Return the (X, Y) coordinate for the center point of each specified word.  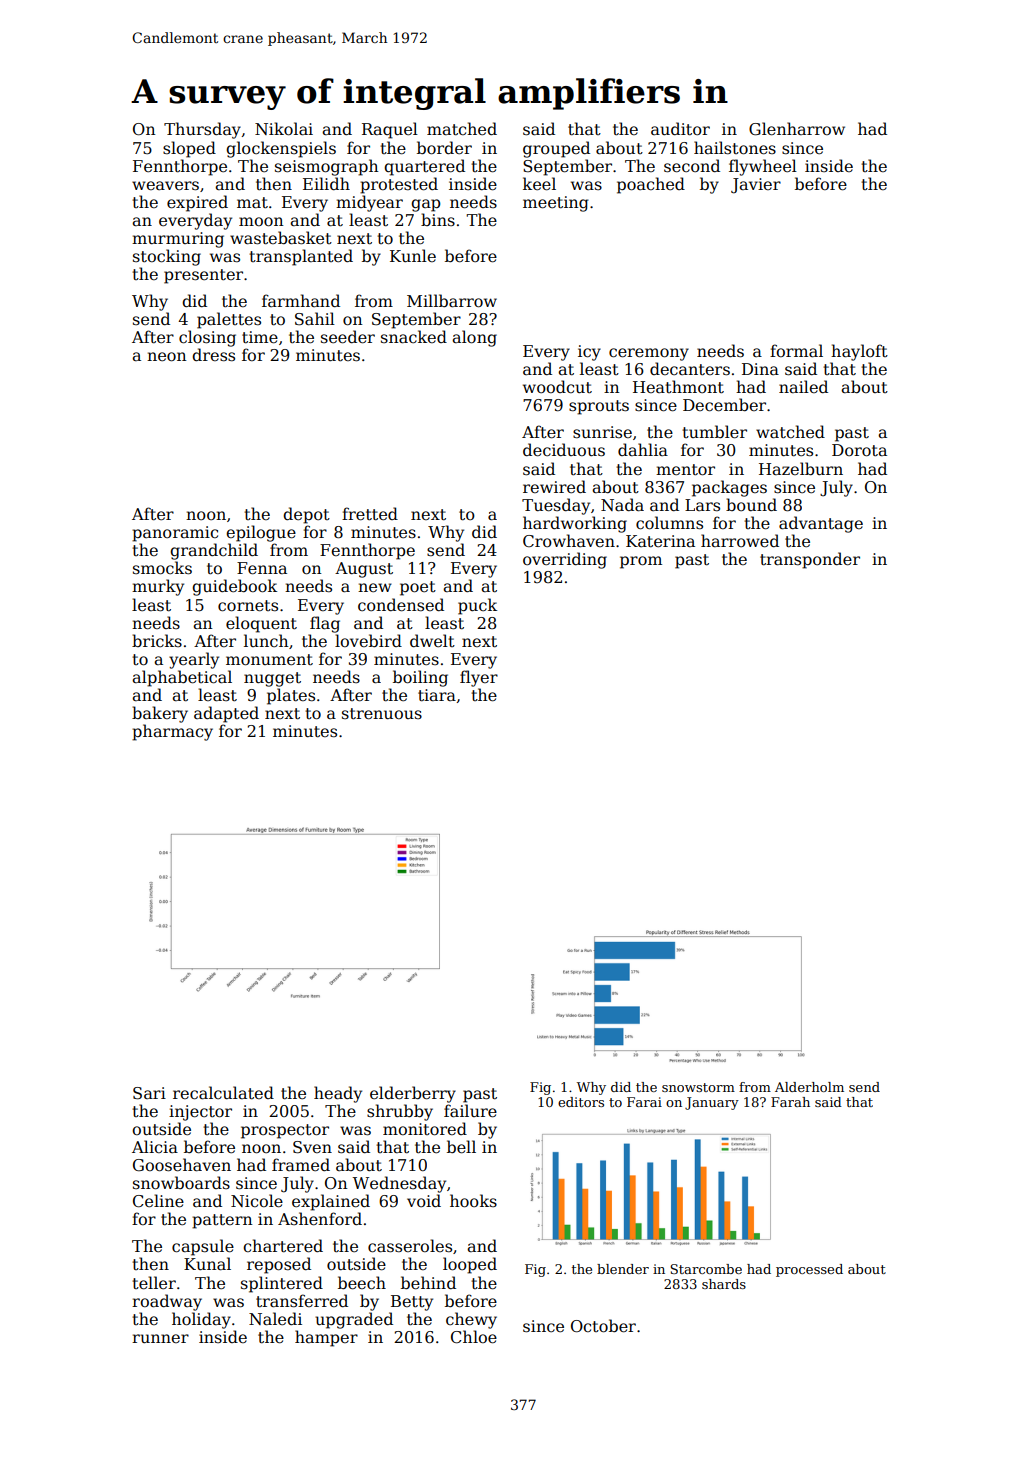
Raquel (390, 130)
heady (338, 1094)
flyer (479, 678)
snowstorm (698, 1087)
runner (160, 1338)
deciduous (564, 450)
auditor (680, 129)
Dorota (859, 450)
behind (428, 1283)
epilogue (261, 533)
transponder (810, 560)
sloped (189, 149)
